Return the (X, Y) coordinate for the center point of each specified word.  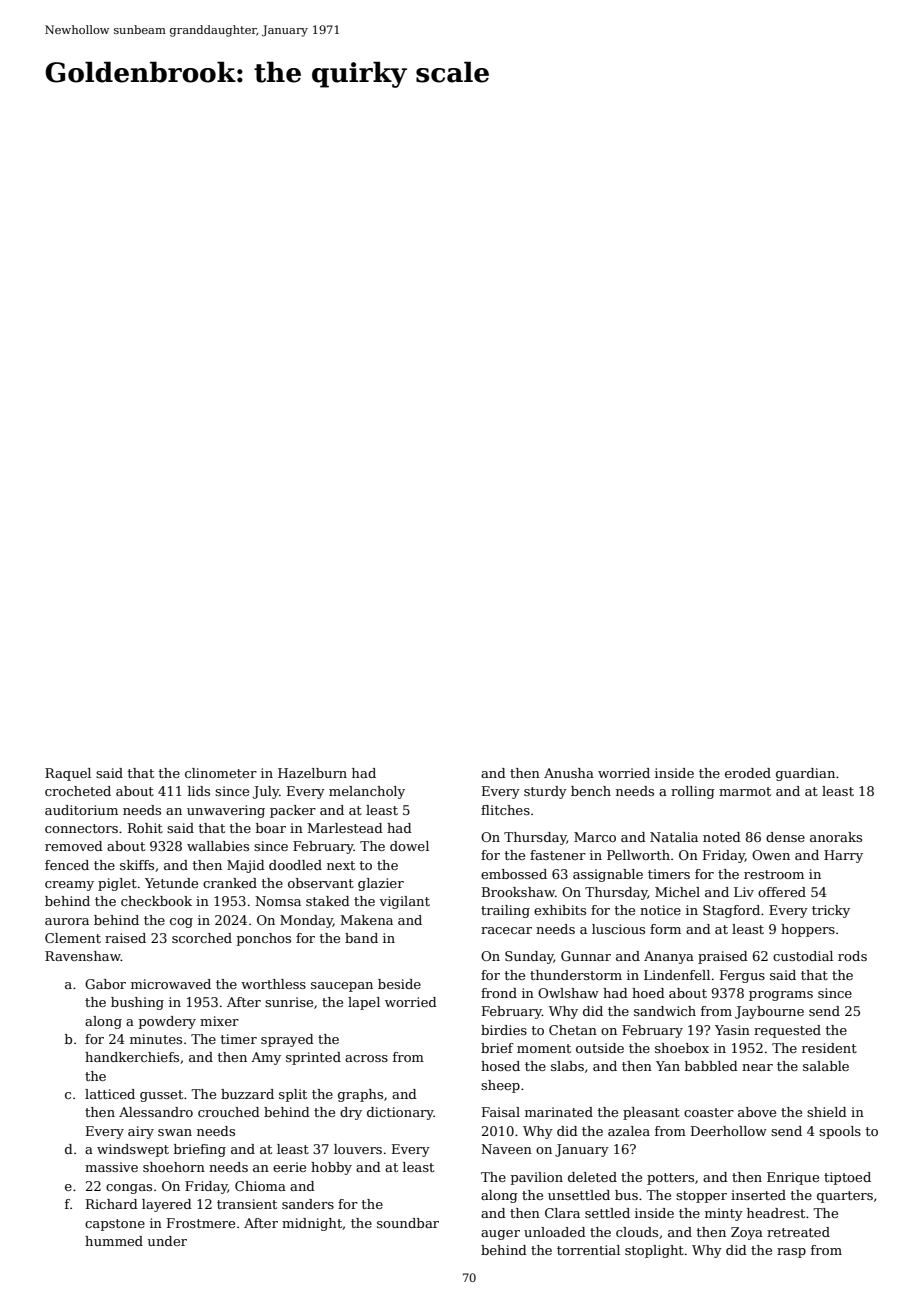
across (366, 1058)
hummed (114, 1241)
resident (829, 1048)
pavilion (537, 1178)
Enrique (793, 1178)
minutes (156, 1039)
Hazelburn (312, 773)
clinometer (221, 773)
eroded (748, 773)
